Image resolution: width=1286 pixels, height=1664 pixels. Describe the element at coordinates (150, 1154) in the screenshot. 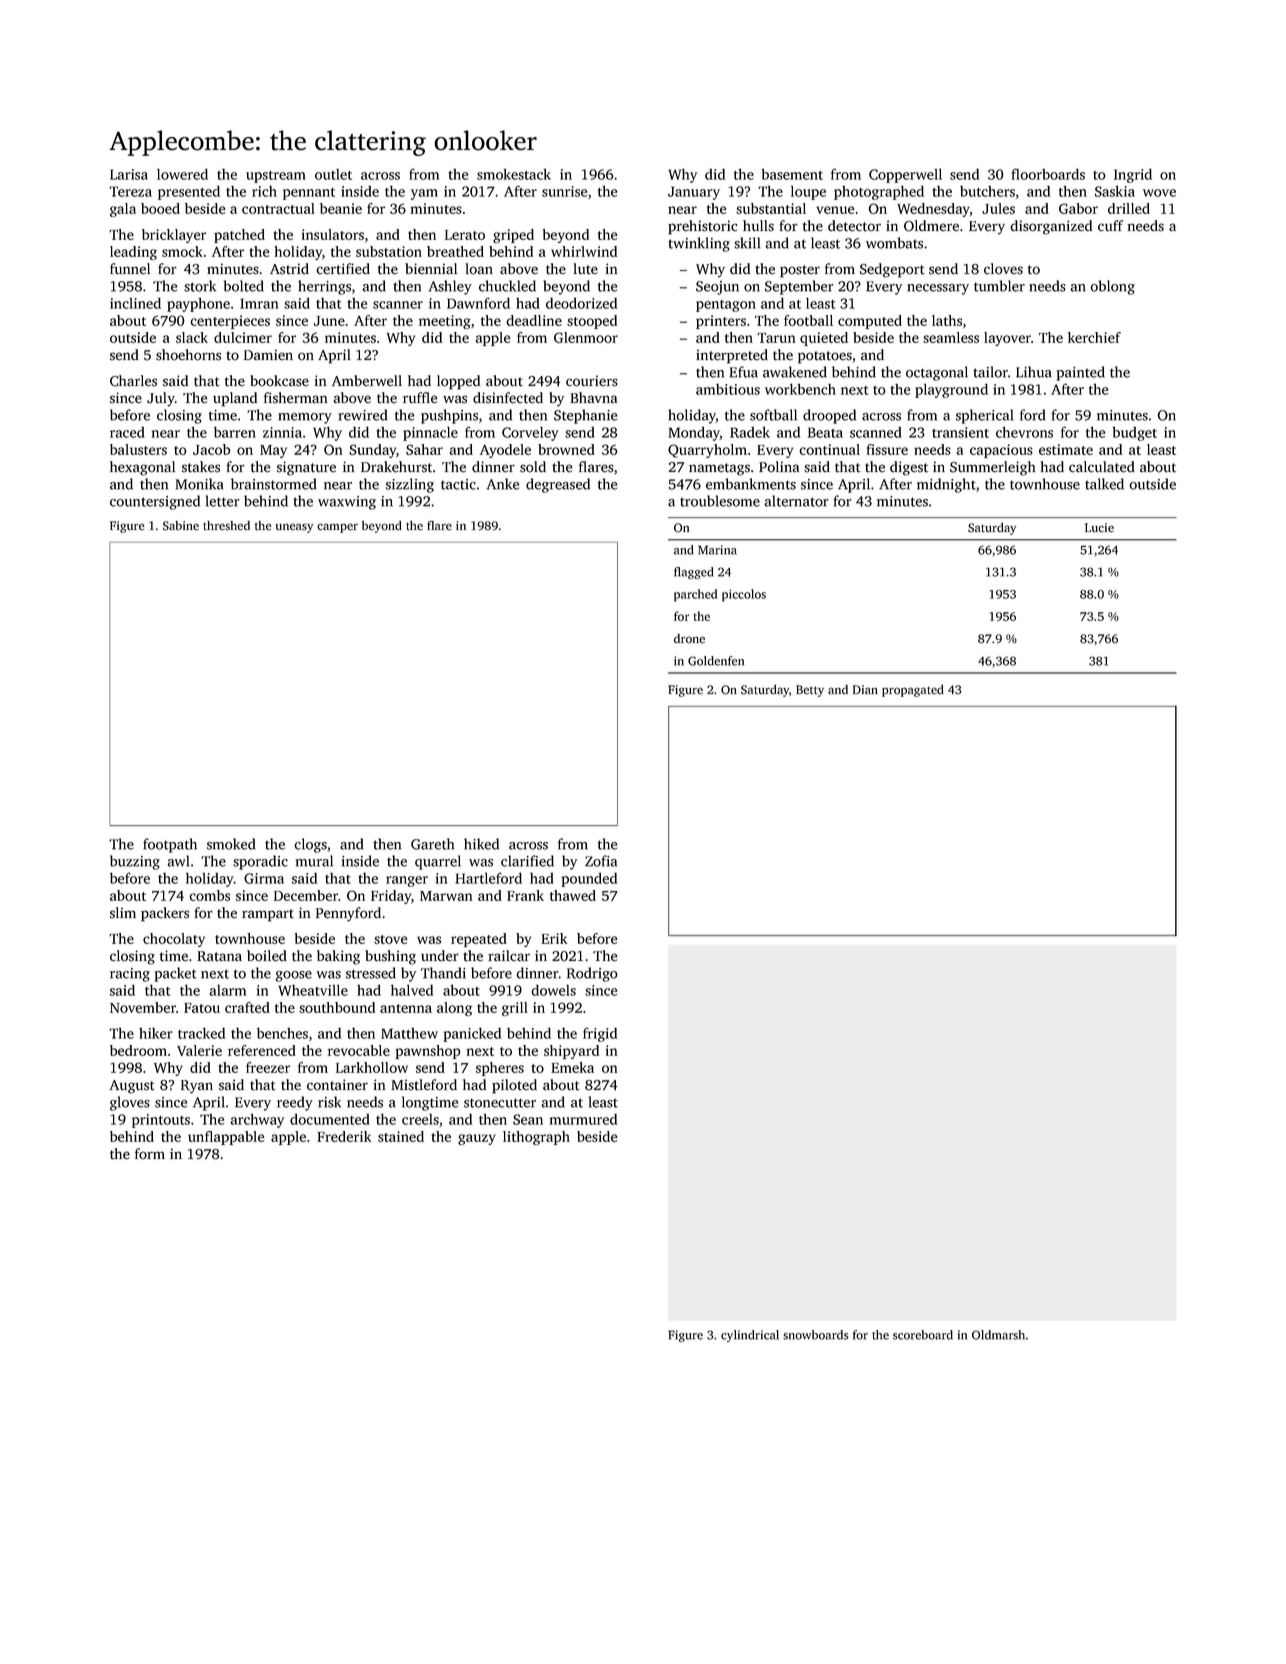

I see `form` at that location.
